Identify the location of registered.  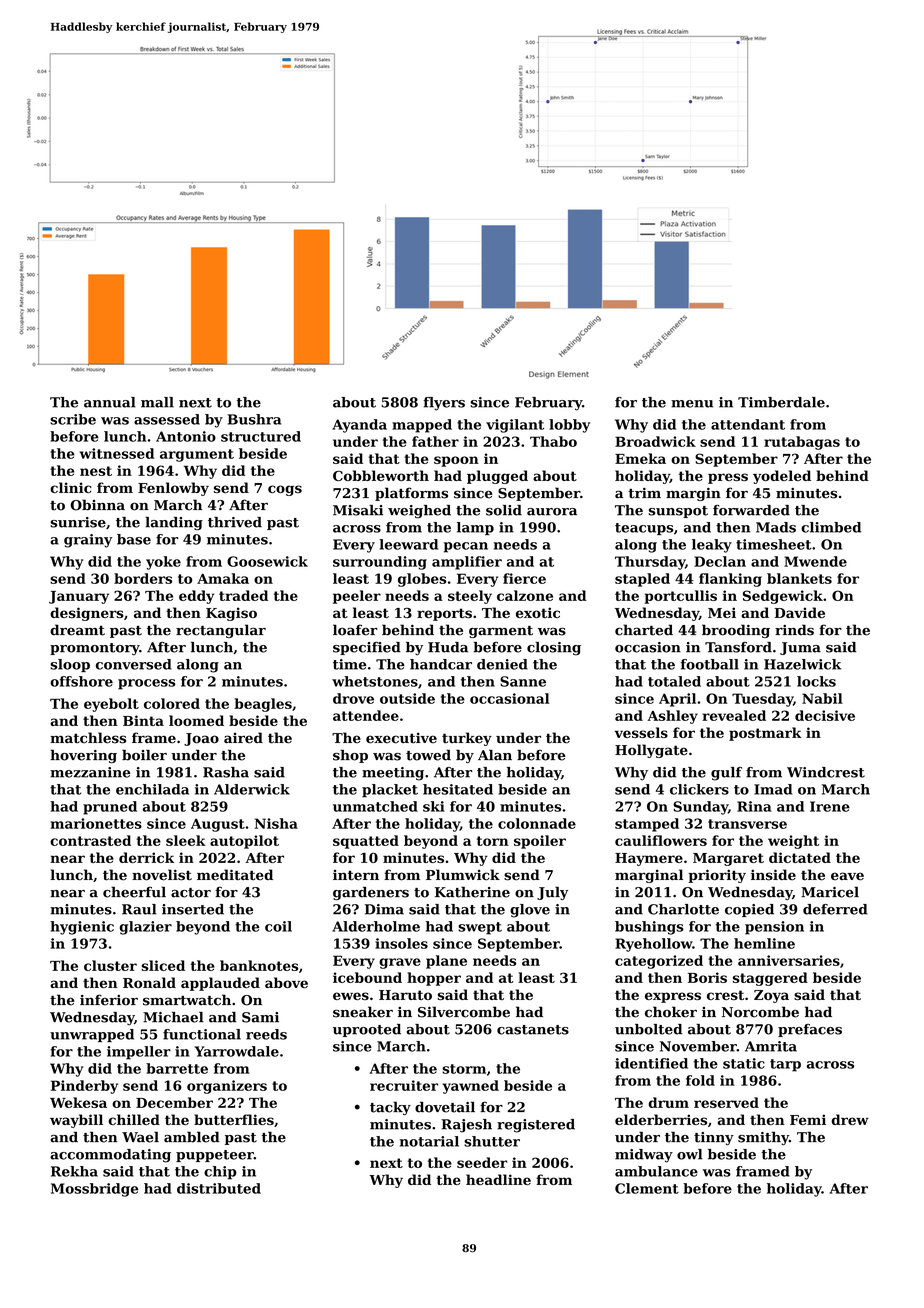
(536, 1126).
